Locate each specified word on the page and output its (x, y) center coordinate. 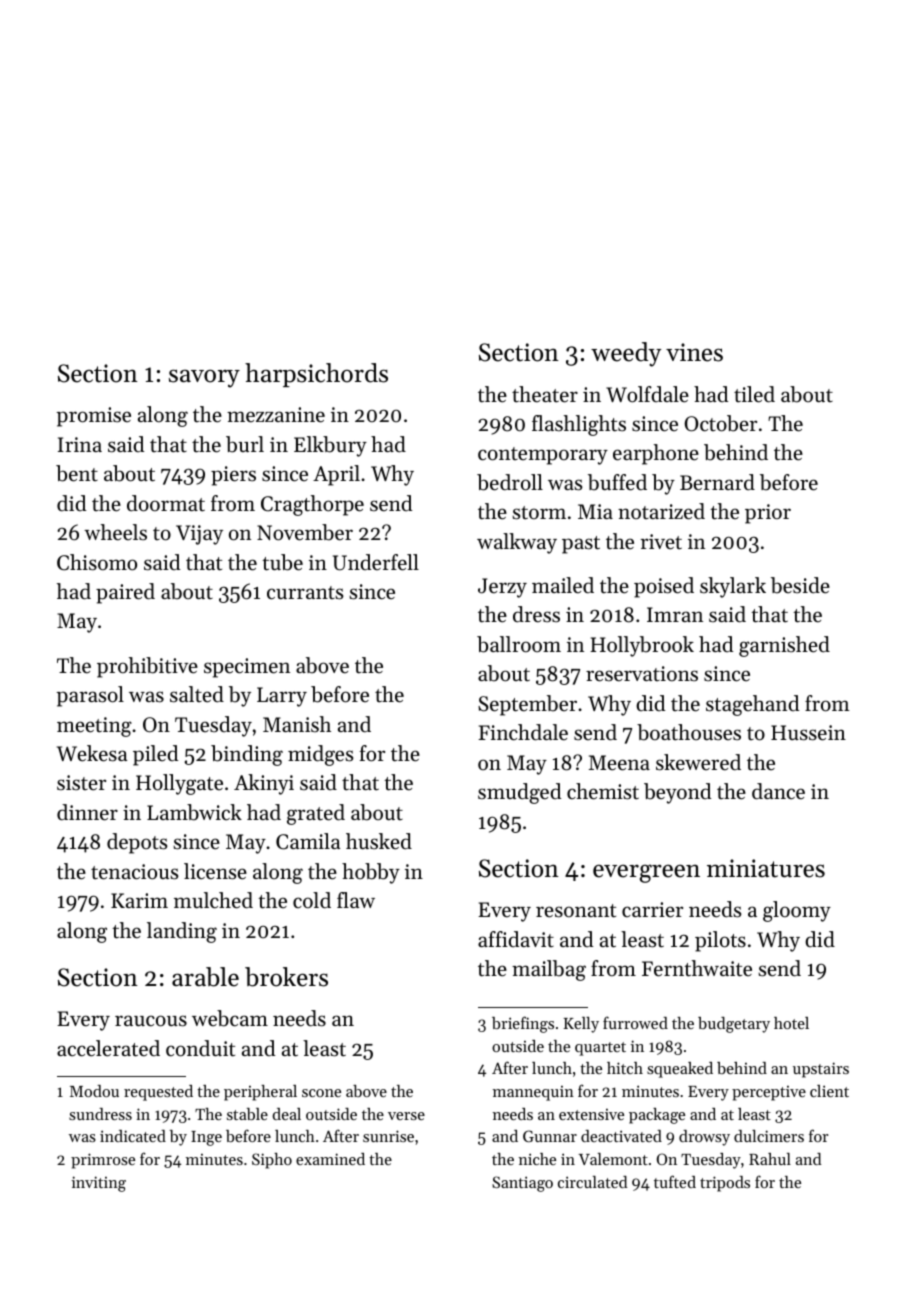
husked (379, 841)
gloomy (797, 911)
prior (768, 514)
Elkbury (330, 446)
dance (778, 791)
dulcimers (769, 1136)
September (527, 705)
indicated (133, 1136)
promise (93, 417)
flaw (356, 900)
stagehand (752, 705)
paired (125, 593)
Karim (139, 900)
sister (81, 783)
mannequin (533, 1093)
